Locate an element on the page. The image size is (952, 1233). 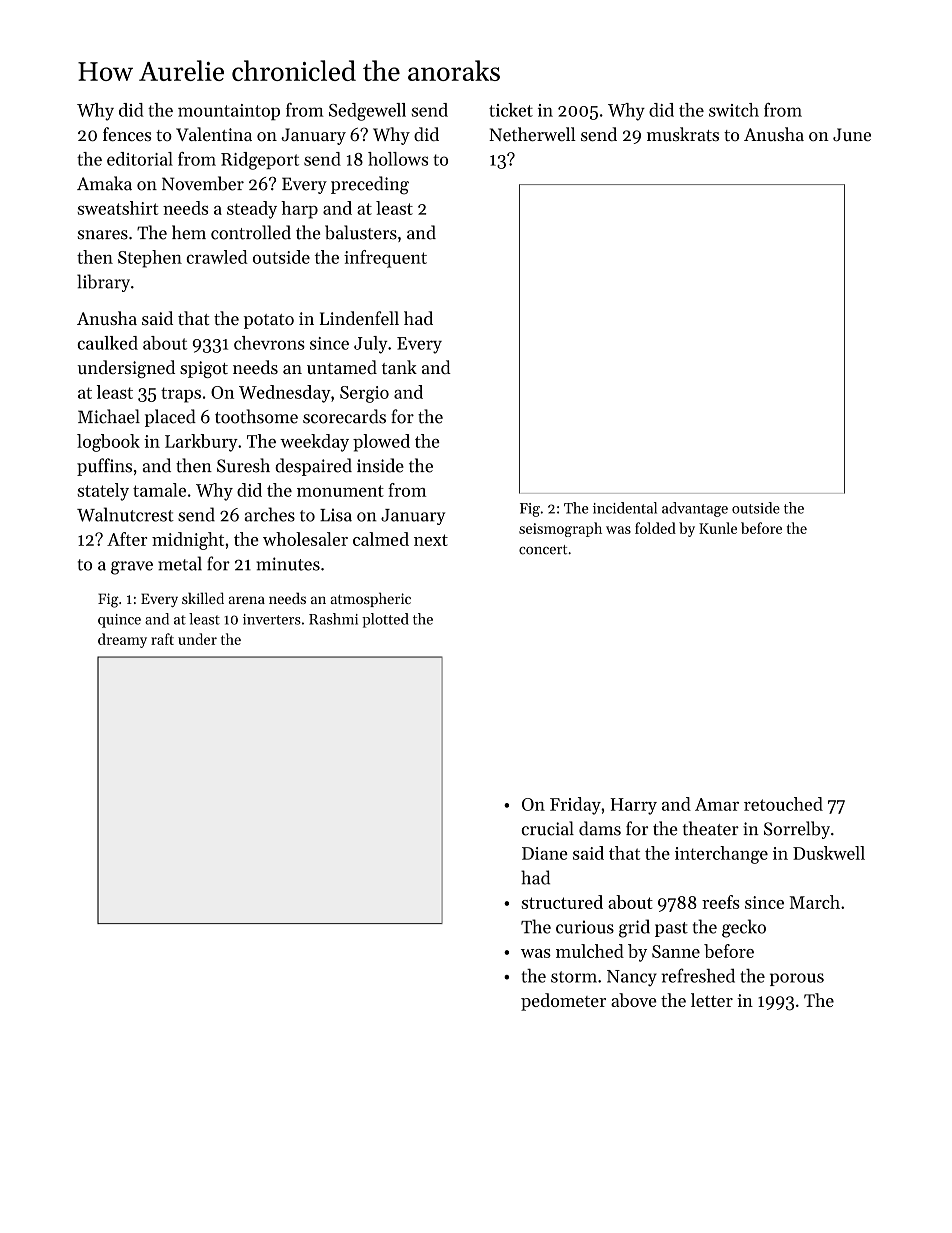
muskrats is located at coordinates (683, 134).
